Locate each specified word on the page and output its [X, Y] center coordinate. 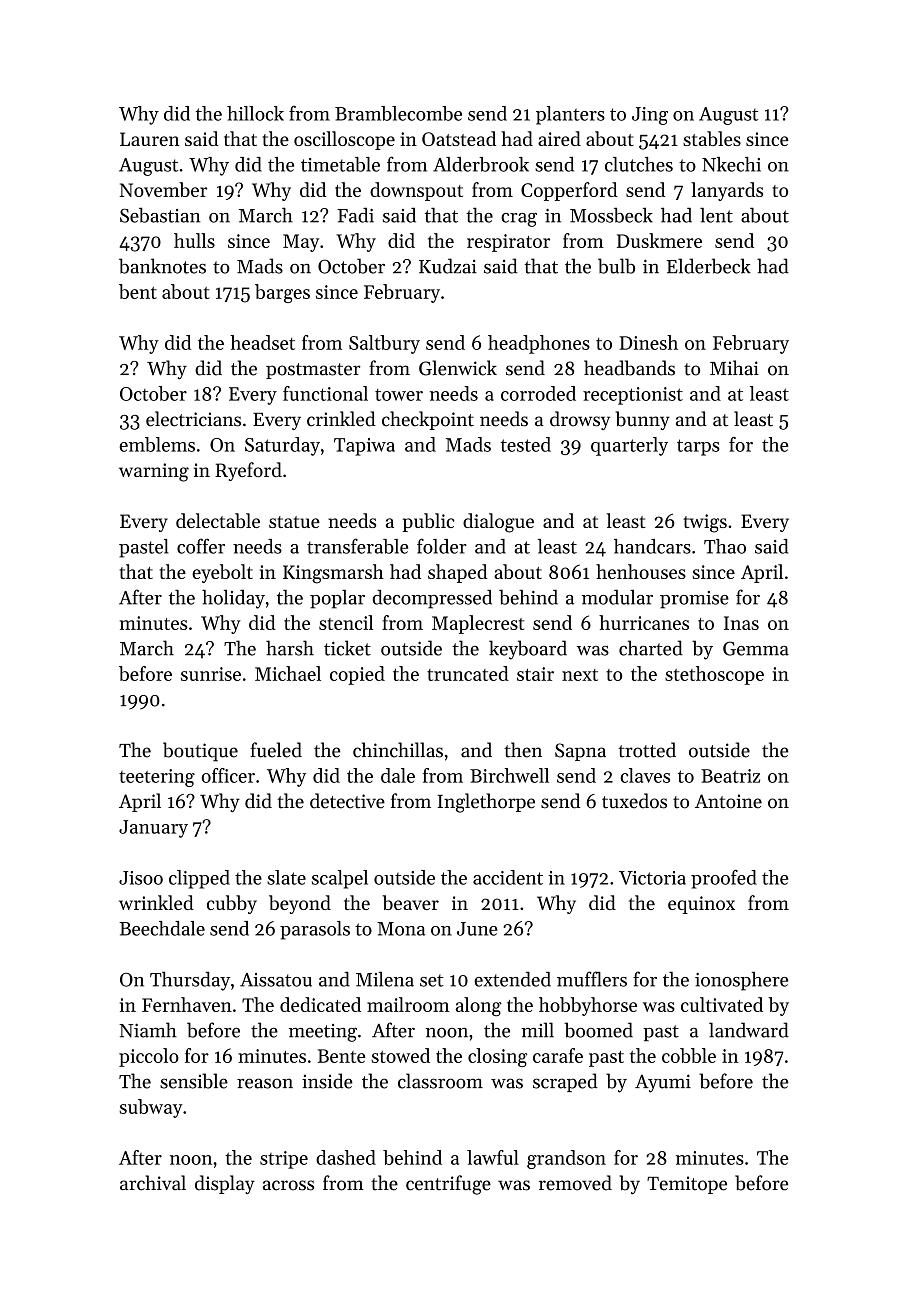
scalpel [340, 879]
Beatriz [730, 776]
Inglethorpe [486, 803]
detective [347, 801]
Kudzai [448, 266]
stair [535, 674]
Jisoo [141, 878]
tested [526, 444]
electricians [193, 419]
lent [716, 215]
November [163, 189]
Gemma [756, 648]
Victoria [652, 878]
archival [153, 1183]
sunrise [211, 674]
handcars [652, 546]
